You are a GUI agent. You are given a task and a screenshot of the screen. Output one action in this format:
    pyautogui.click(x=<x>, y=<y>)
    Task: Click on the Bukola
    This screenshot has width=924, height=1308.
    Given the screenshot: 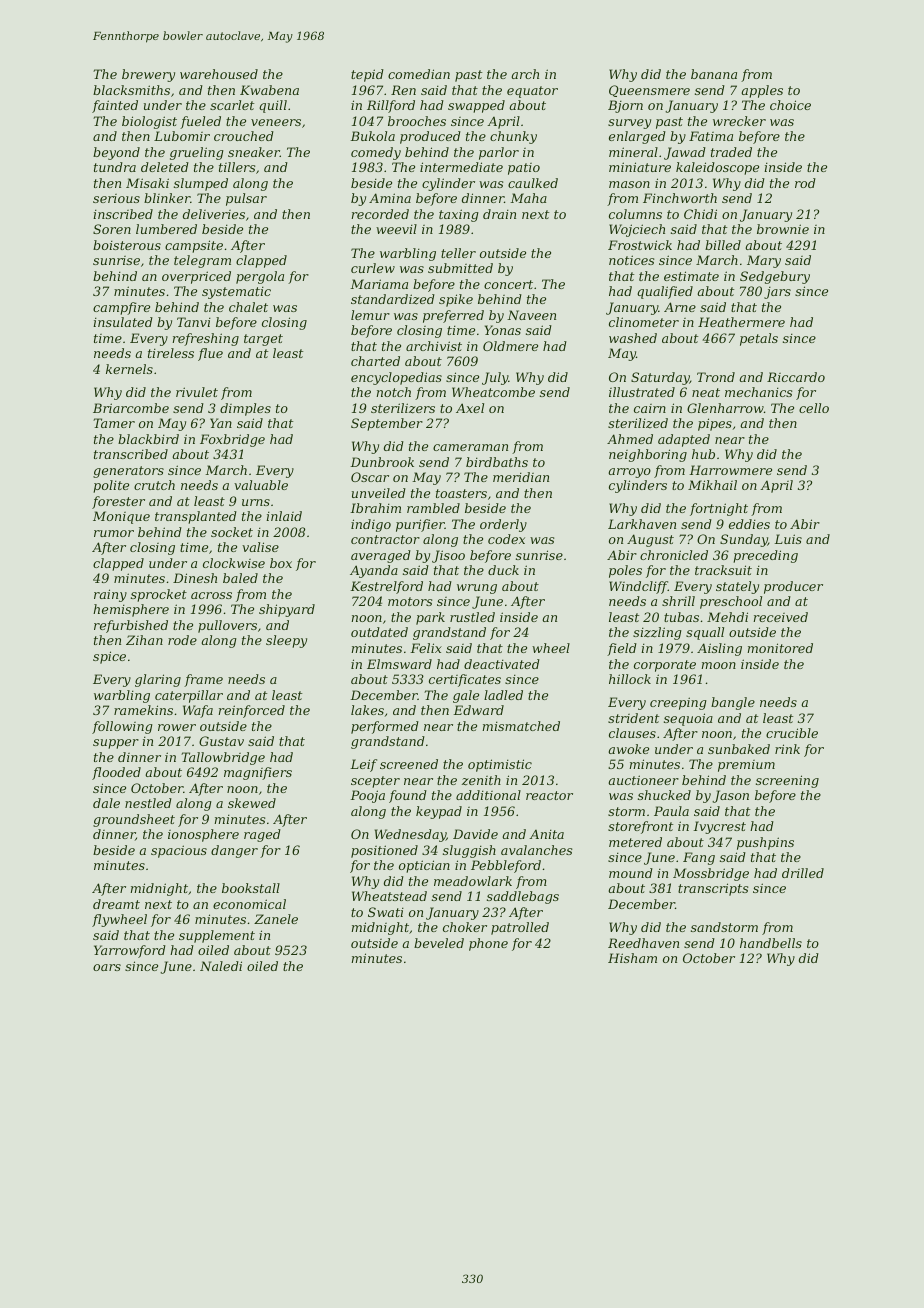 What is the action you would take?
    pyautogui.click(x=372, y=136)
